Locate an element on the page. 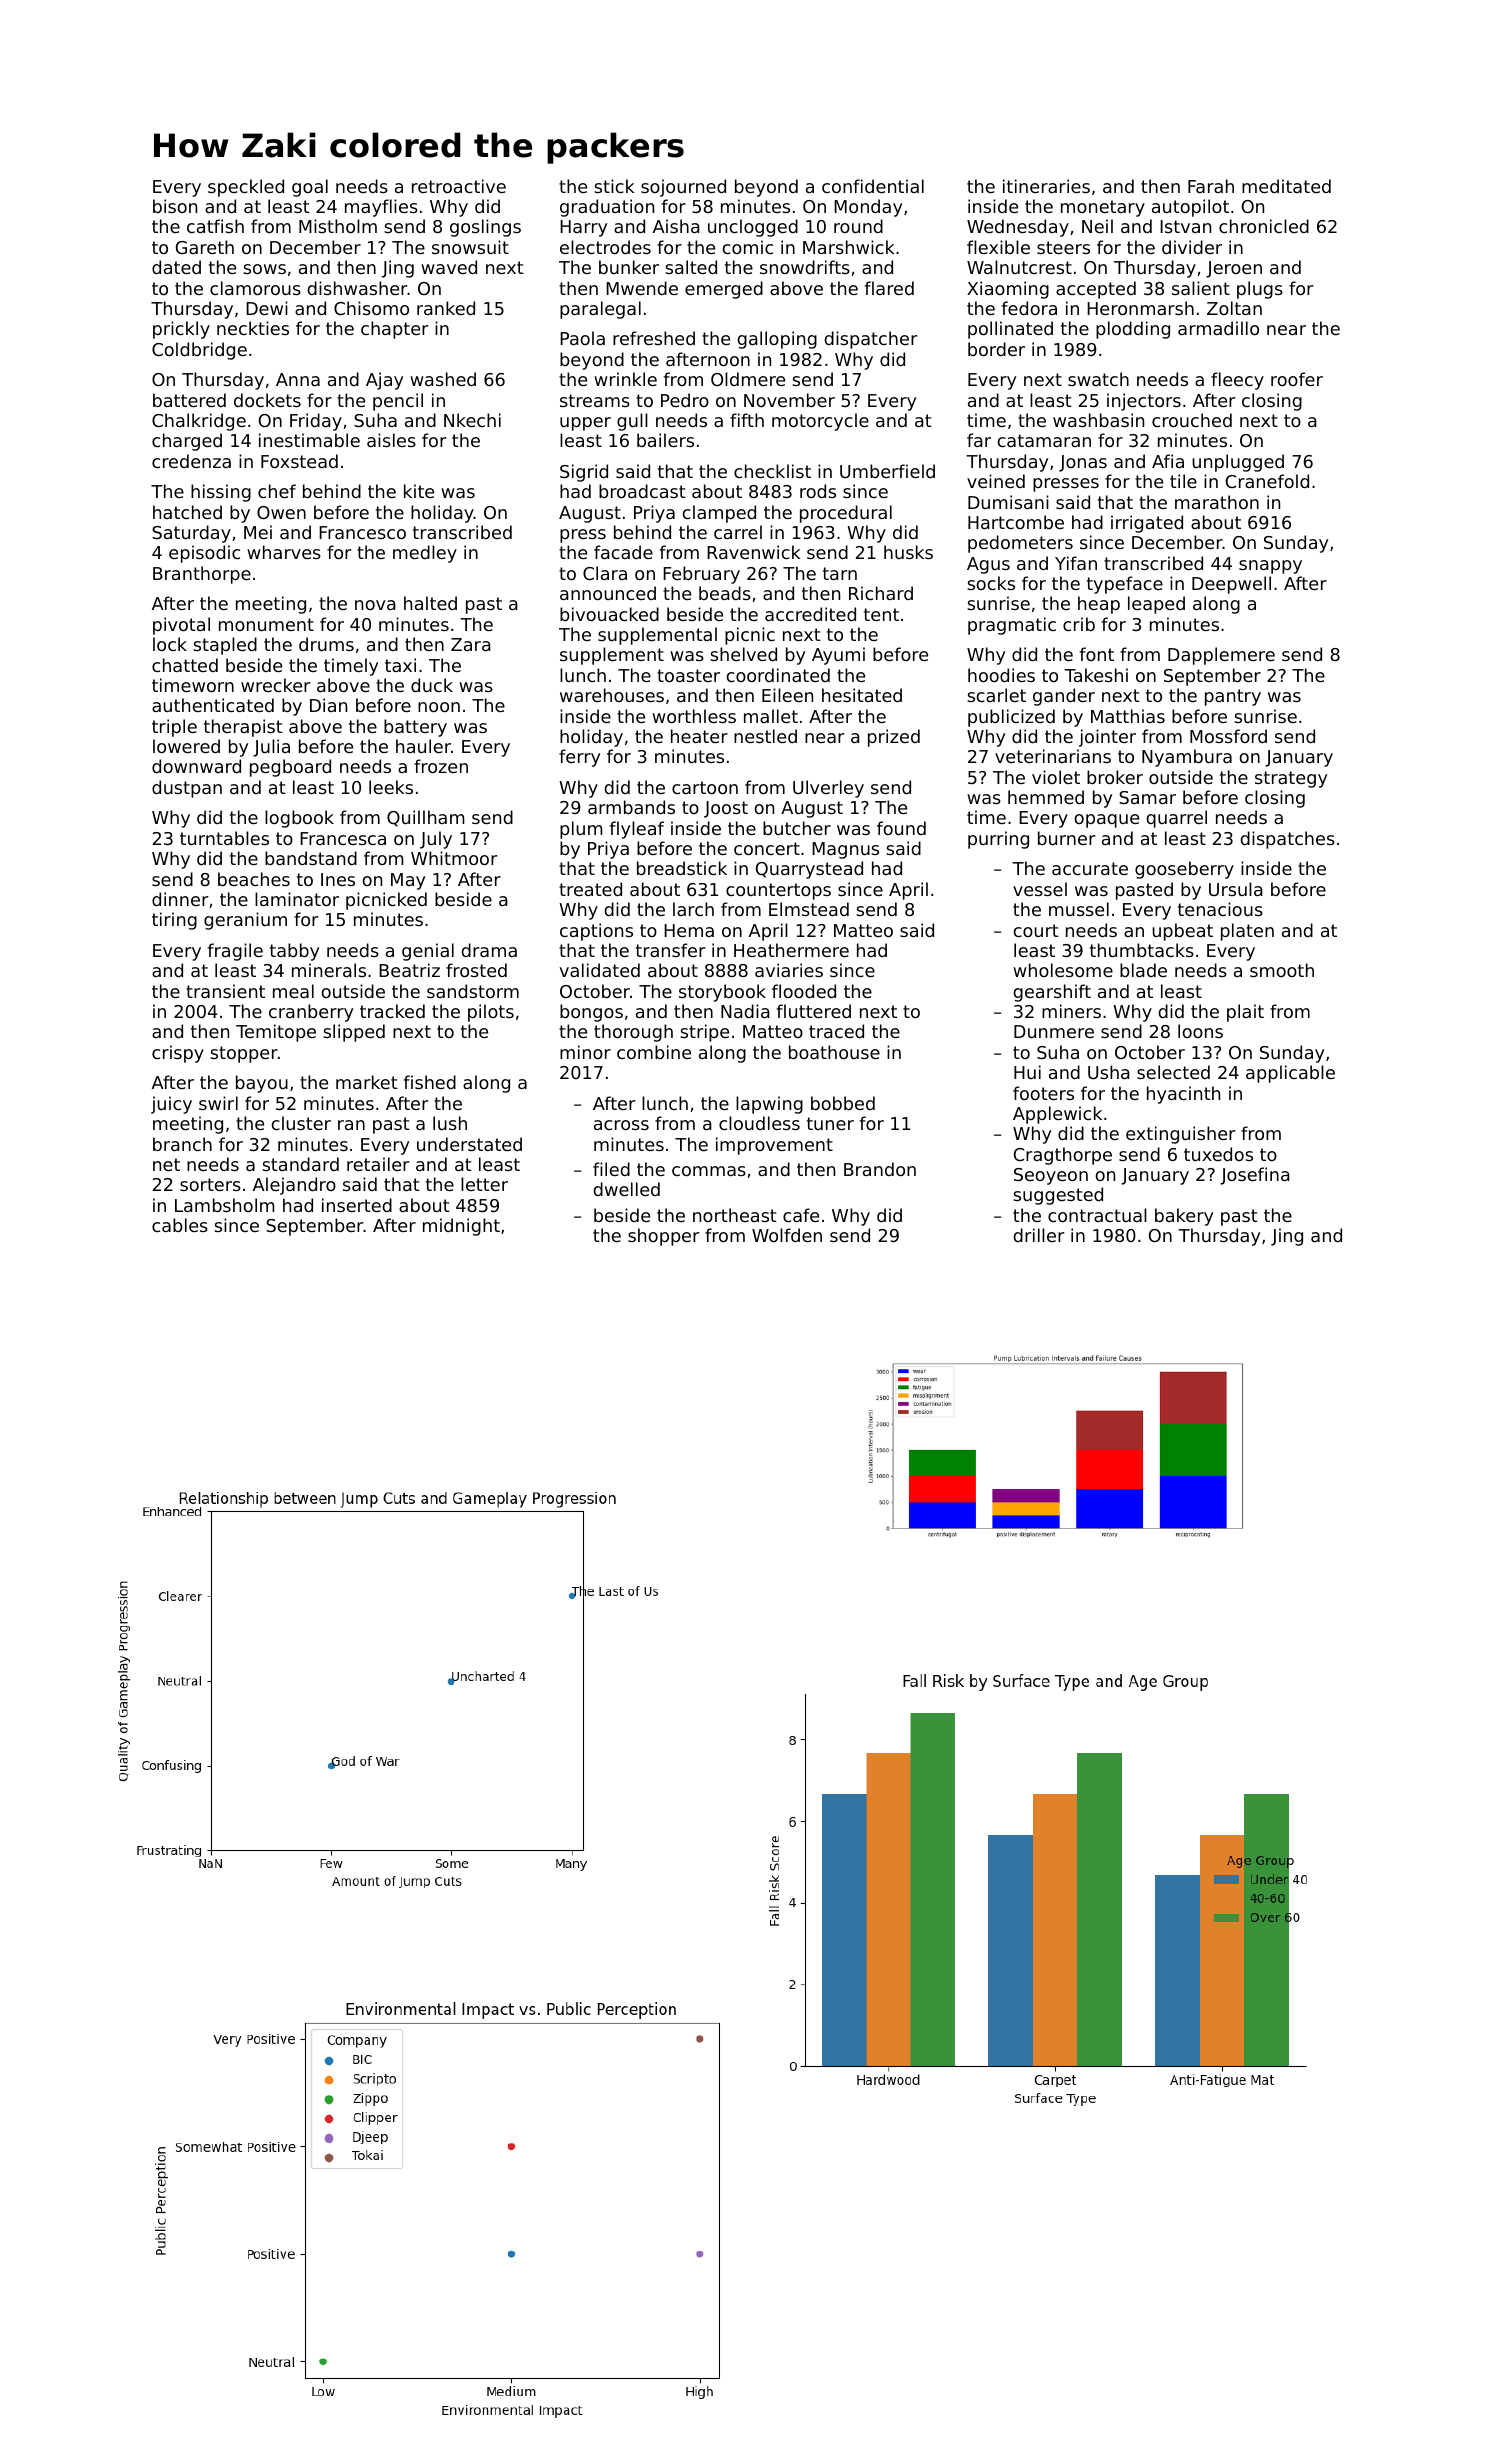 Image resolution: width=1496 pixels, height=2464 pixels. bandstand is located at coordinates (311, 858).
